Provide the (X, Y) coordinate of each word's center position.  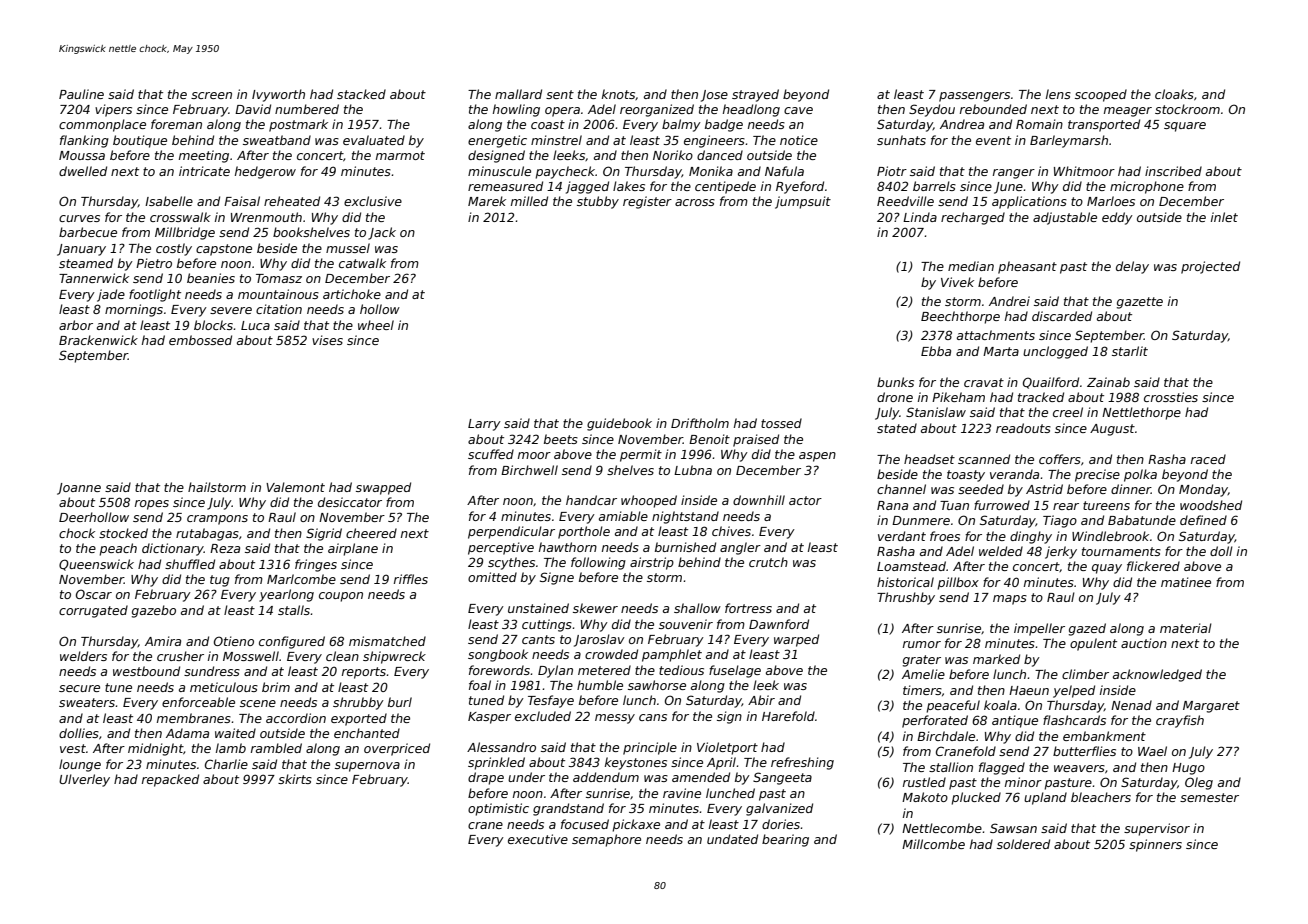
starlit (1130, 351)
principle (650, 748)
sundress (212, 671)
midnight (155, 749)
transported (1104, 125)
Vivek (957, 282)
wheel (376, 325)
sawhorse (657, 685)
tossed (781, 423)
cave (798, 110)
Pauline (81, 94)
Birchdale (946, 736)
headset (929, 459)
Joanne (79, 489)
